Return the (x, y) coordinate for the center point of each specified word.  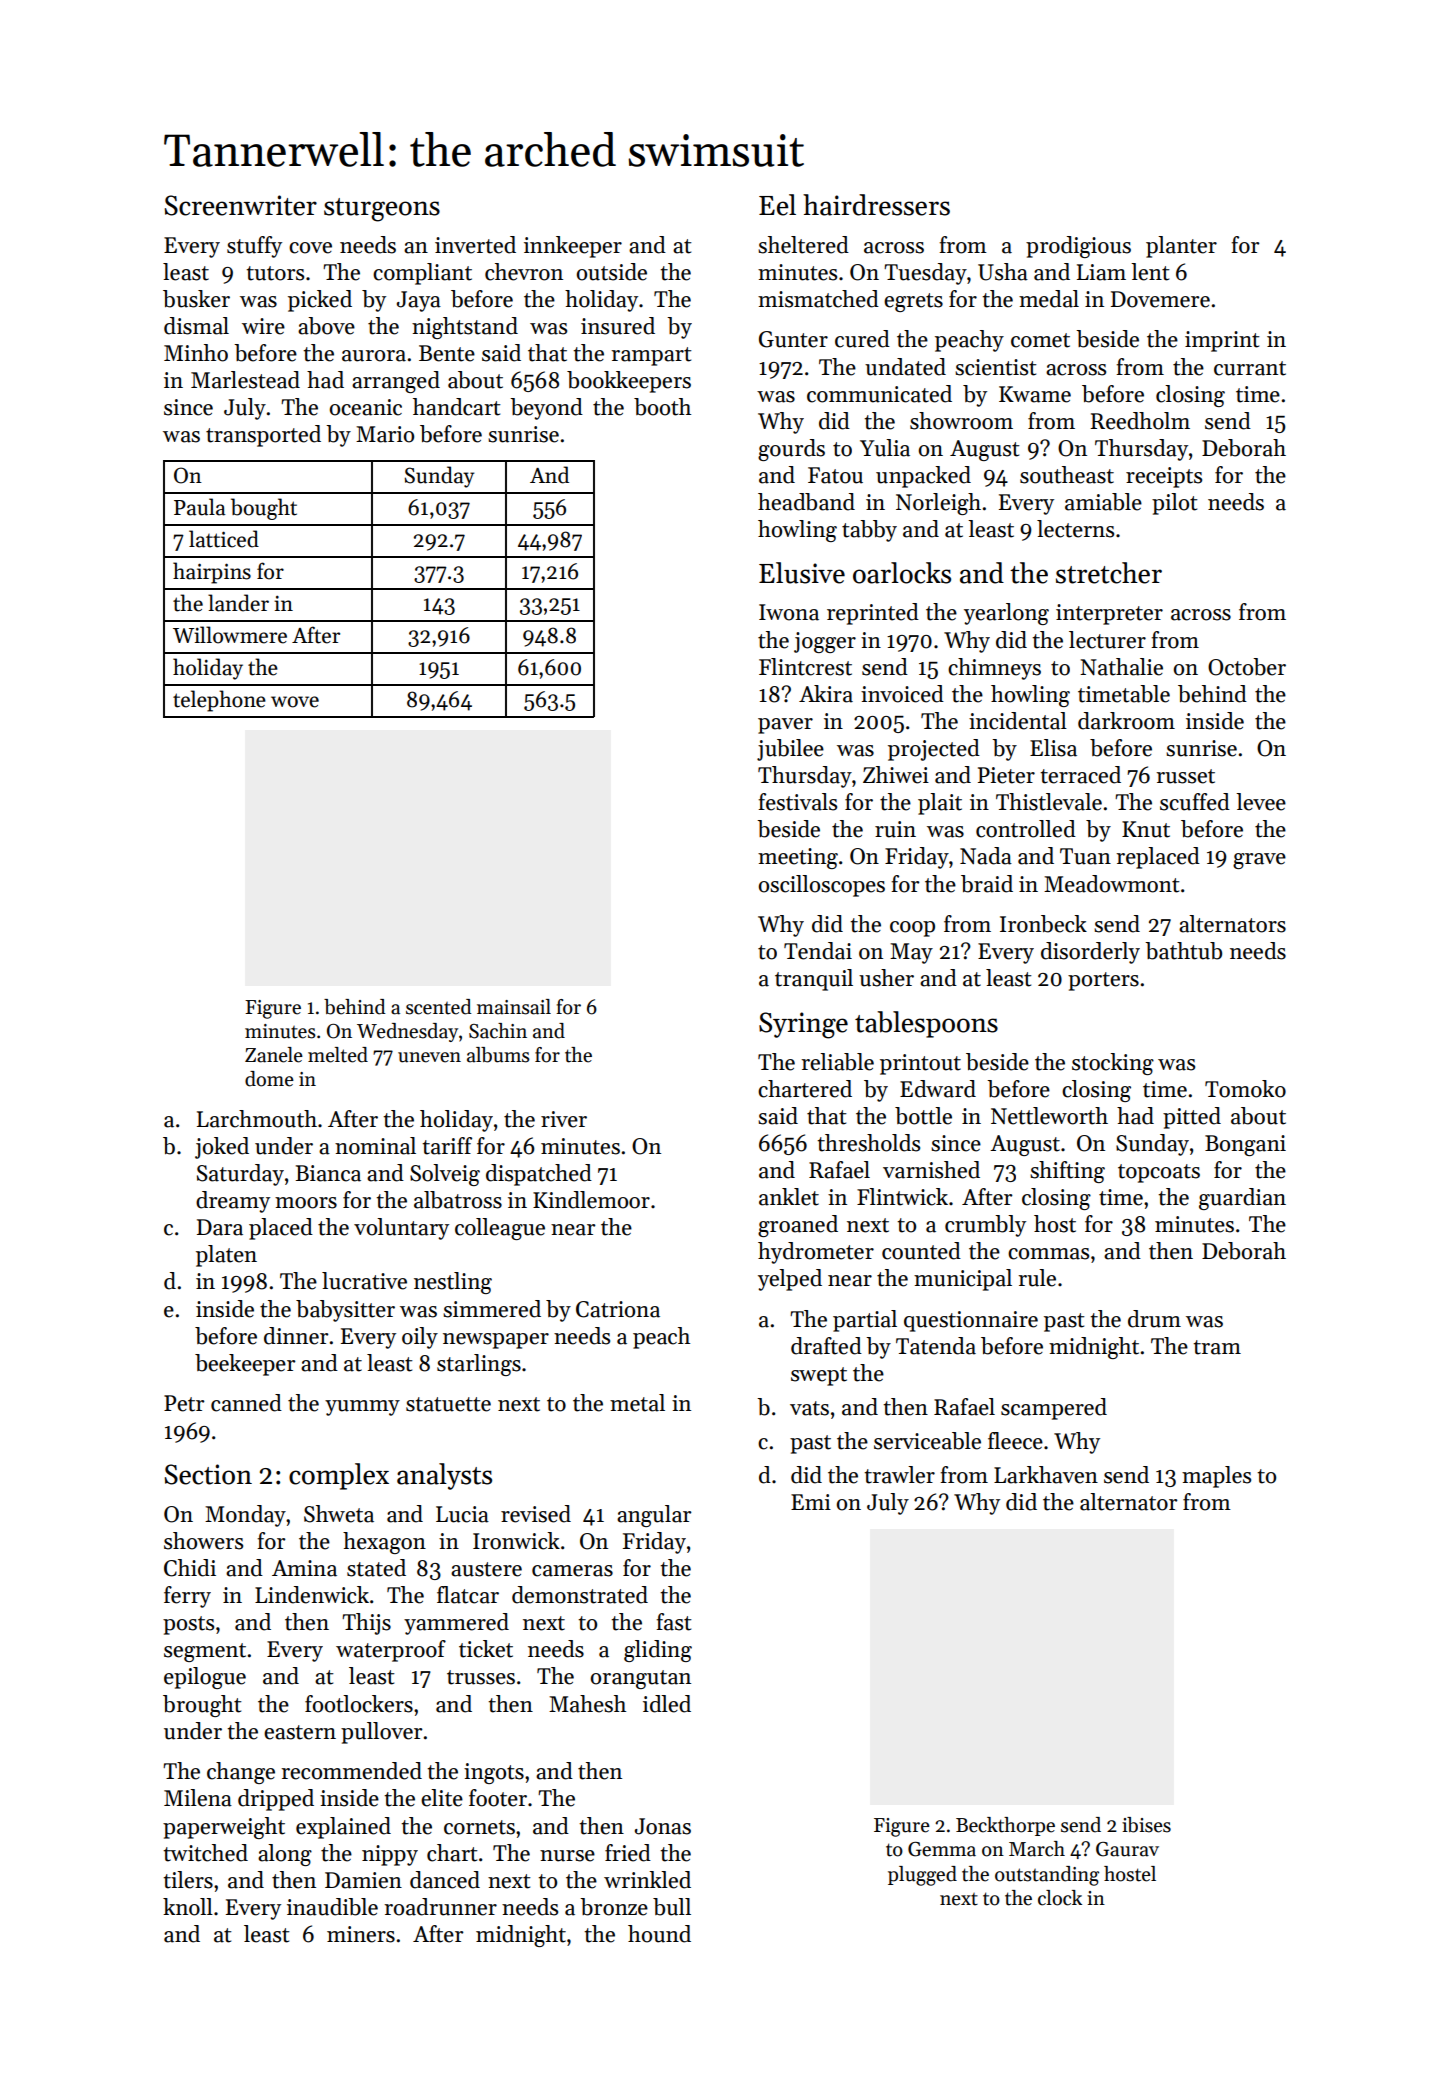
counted (921, 1251)
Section (208, 1474)
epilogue (205, 1678)
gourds (791, 450)
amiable (1103, 502)
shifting (1067, 1172)
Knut (1146, 829)
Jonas (663, 1826)
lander (238, 603)
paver (785, 726)
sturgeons (382, 210)
